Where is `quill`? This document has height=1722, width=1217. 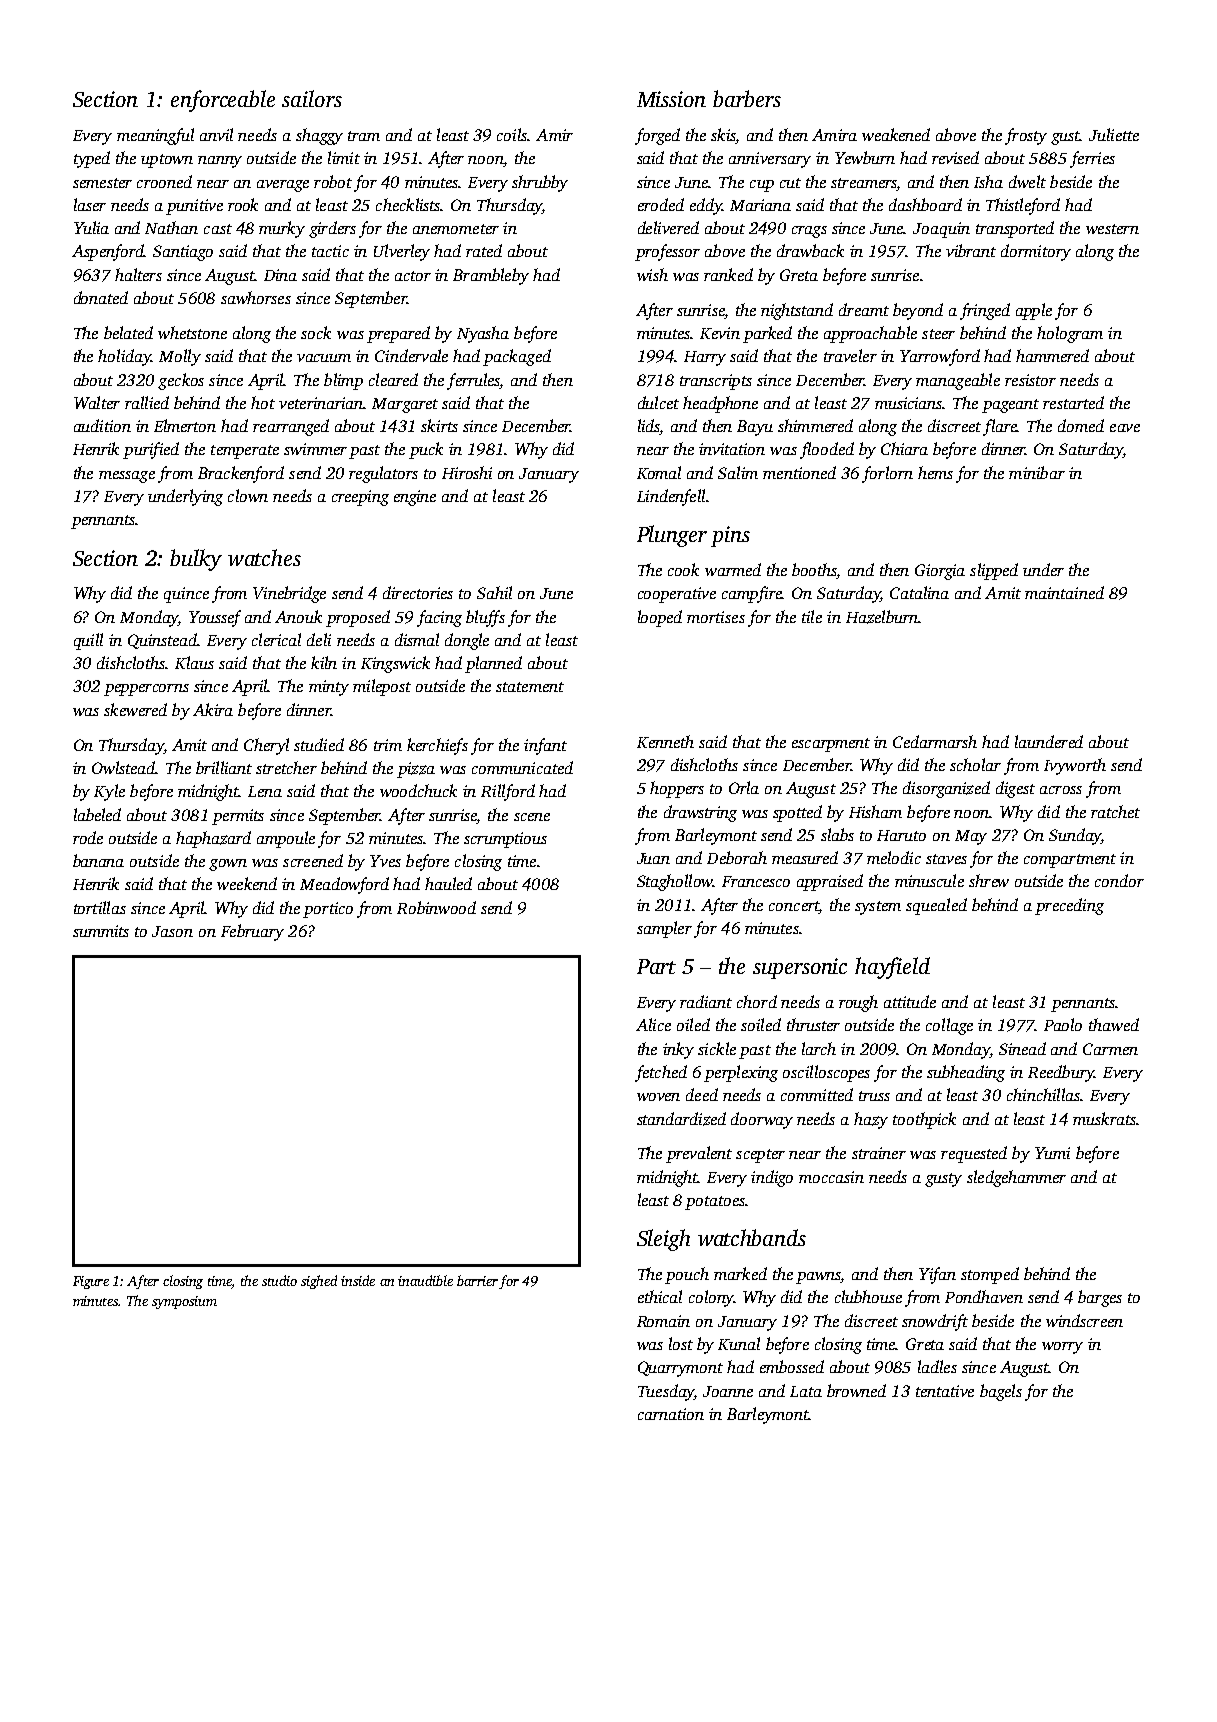
quill is located at coordinates (88, 641).
